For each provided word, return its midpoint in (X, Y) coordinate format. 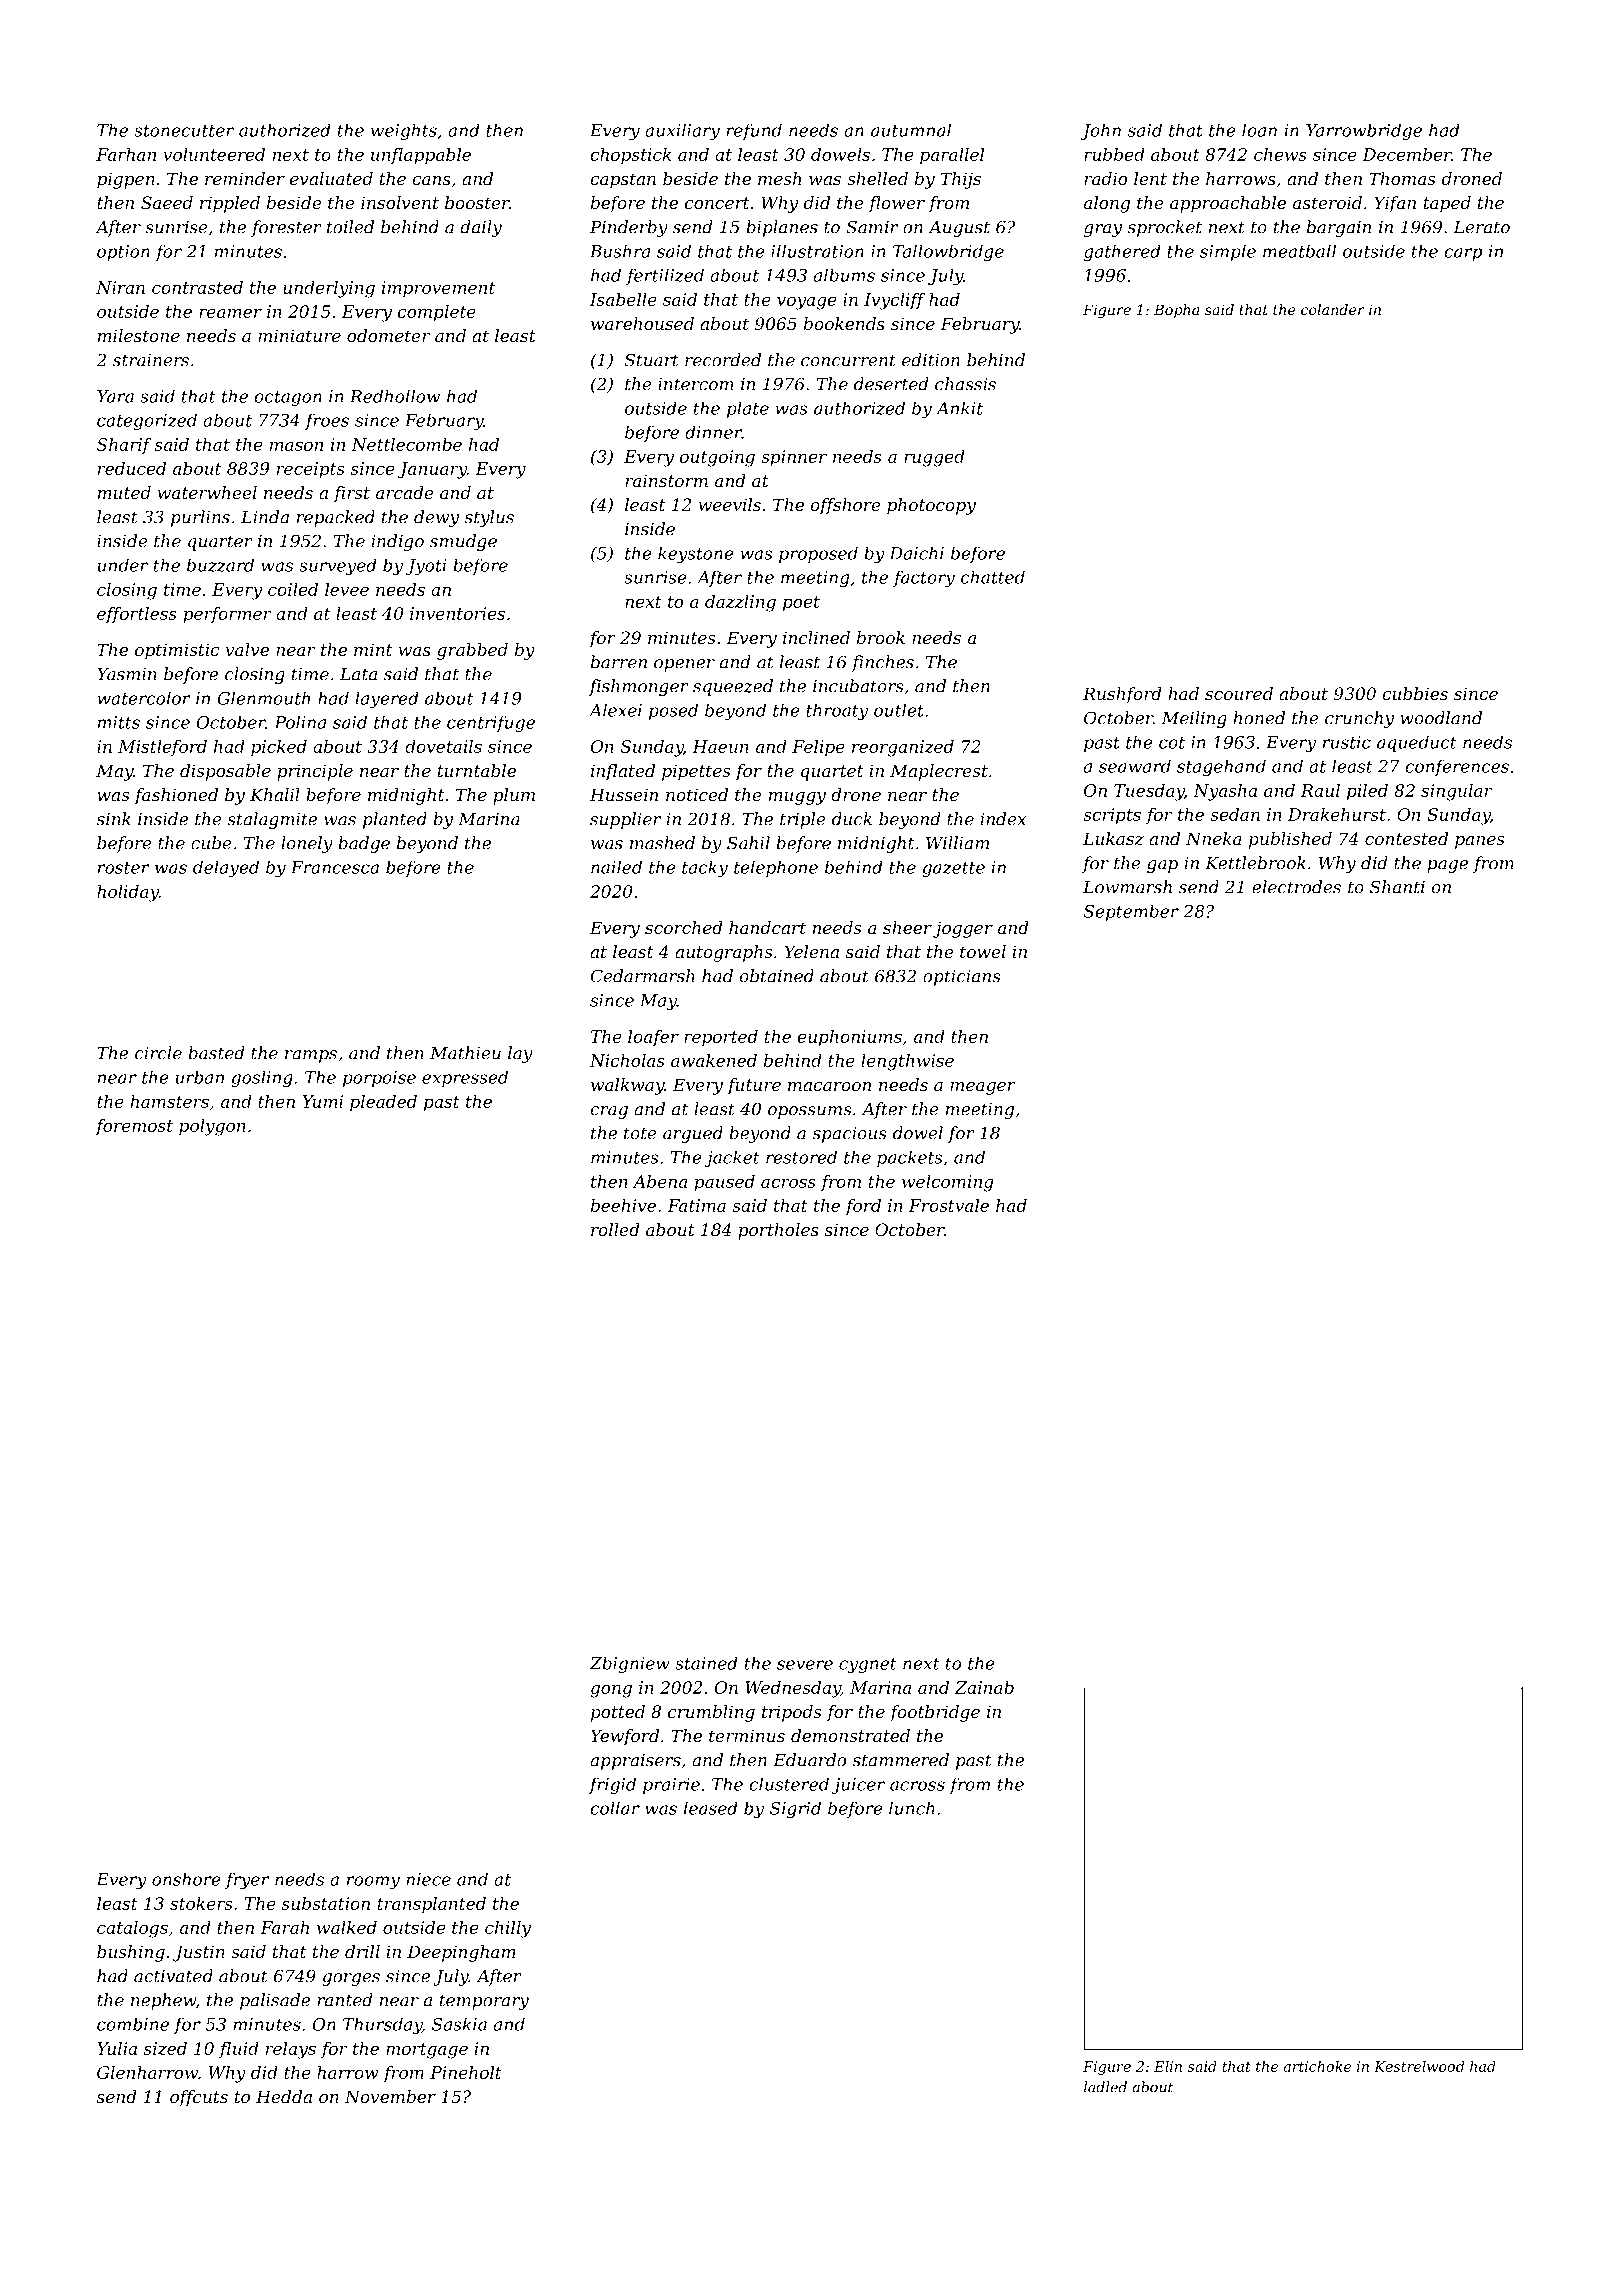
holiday (128, 893)
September (1131, 912)
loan (1259, 130)
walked (347, 1927)
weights (404, 132)
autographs (723, 953)
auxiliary (682, 132)
